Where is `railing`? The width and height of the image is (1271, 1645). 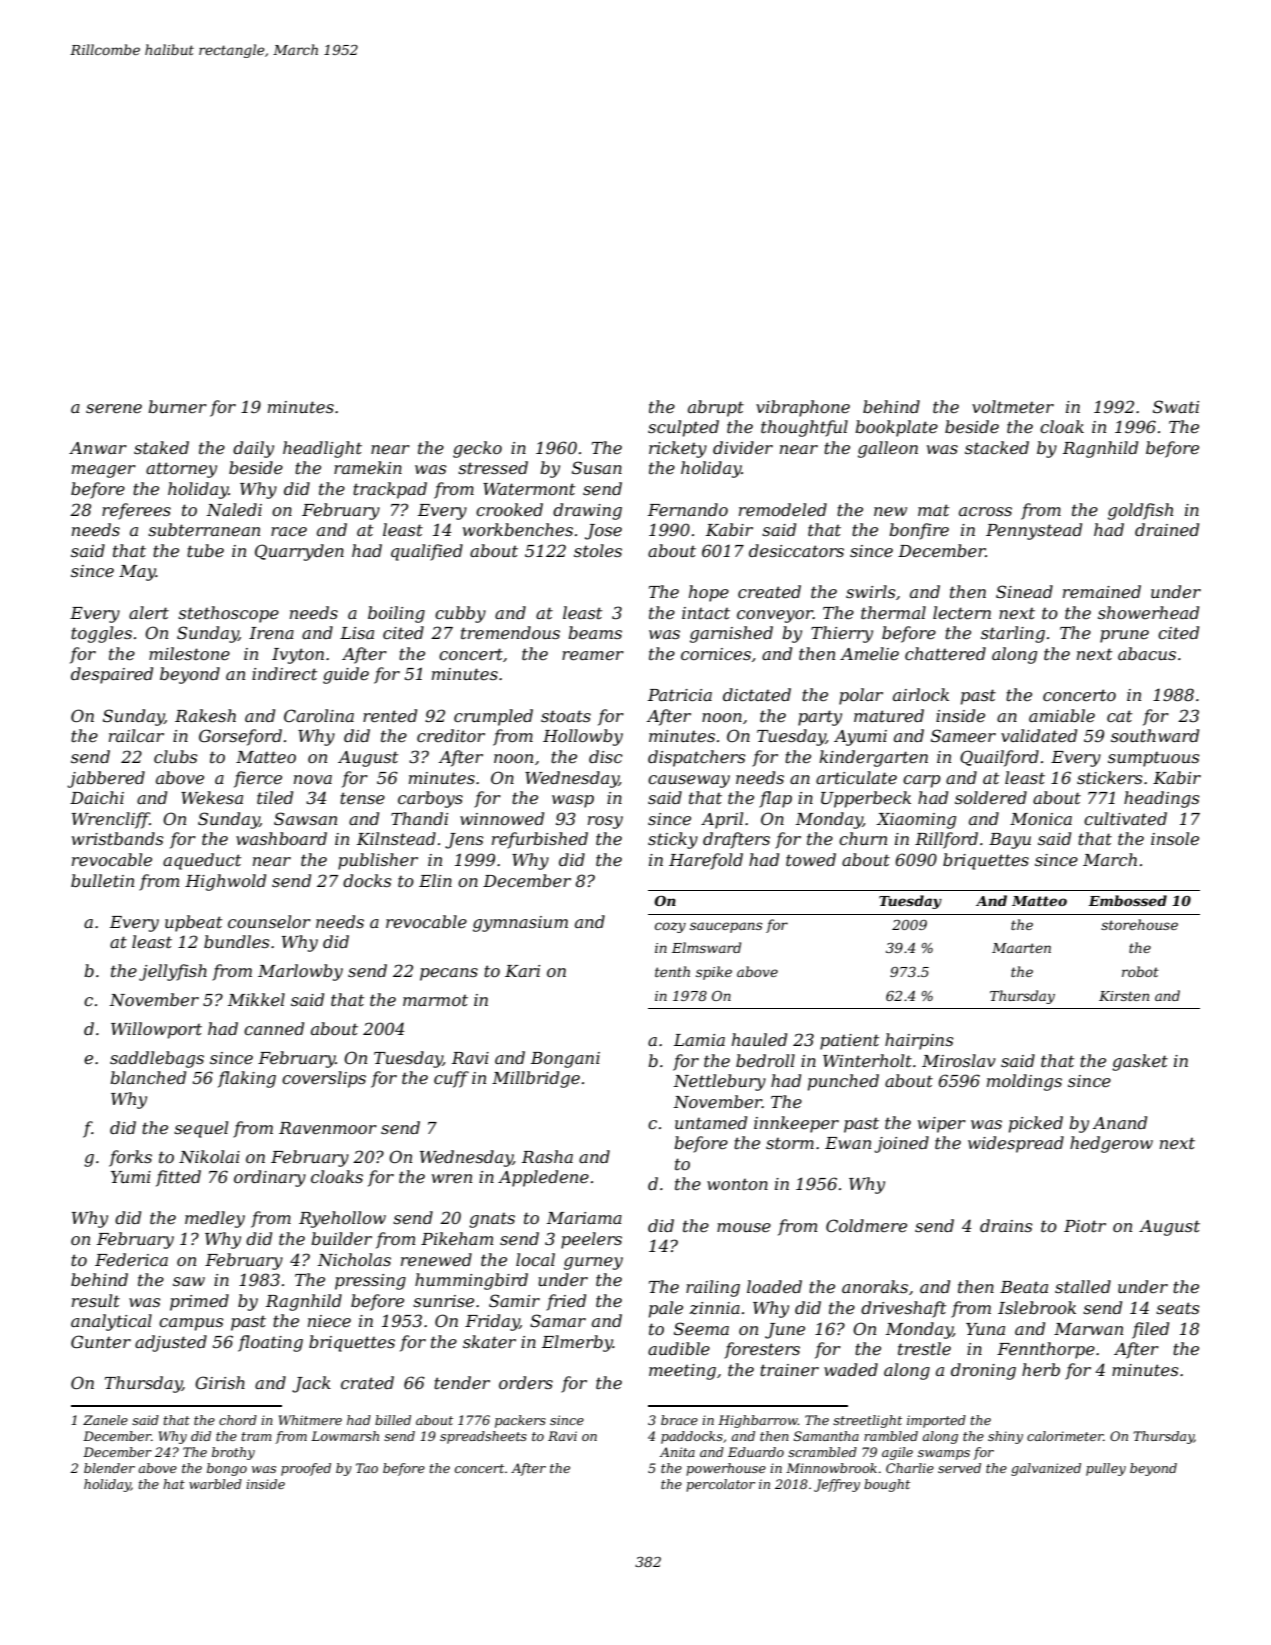 railing is located at coordinates (713, 1288).
